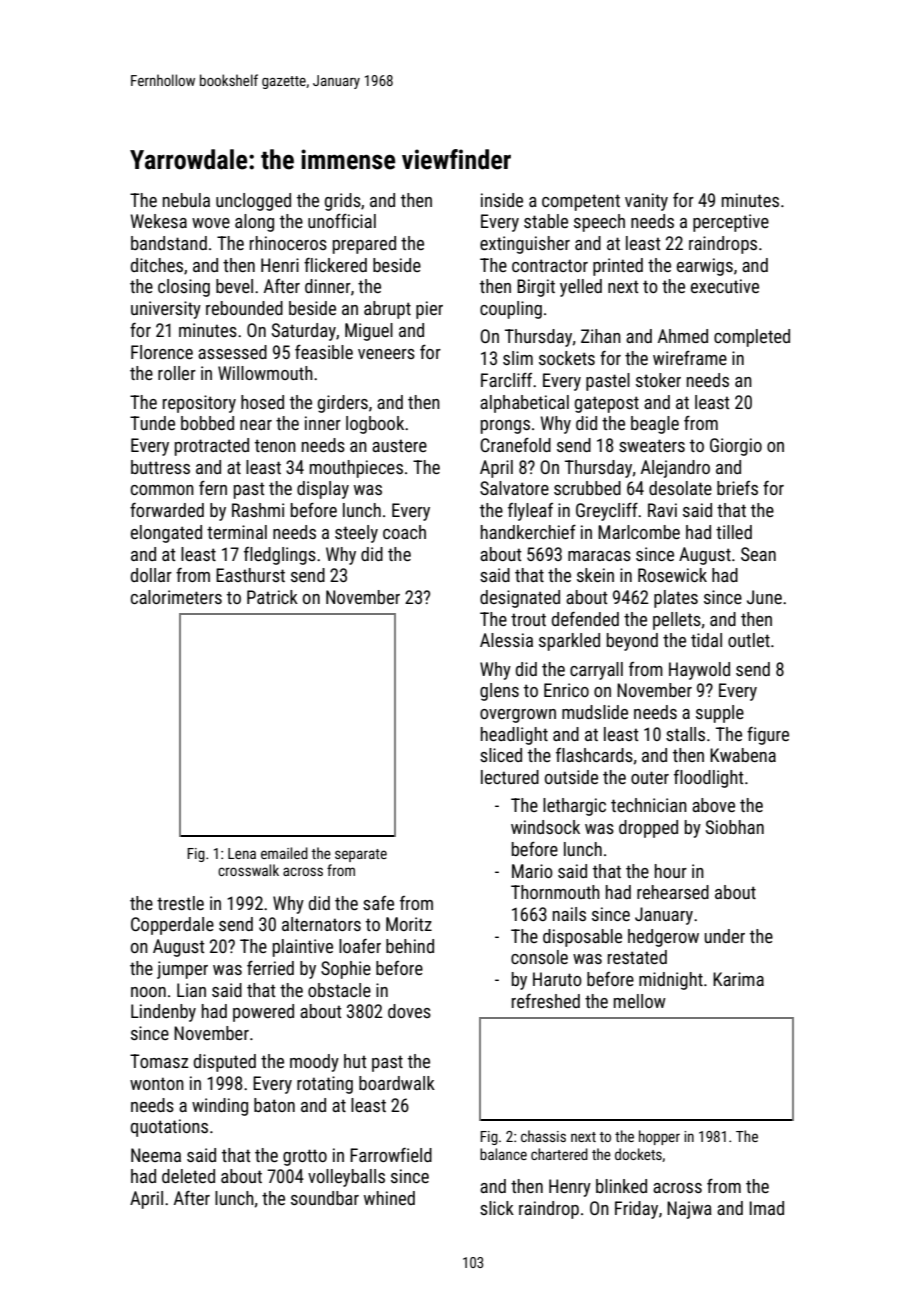 This screenshot has width=924, height=1311. What do you see at coordinates (646, 202) in the screenshot?
I see `vanity` at bounding box center [646, 202].
